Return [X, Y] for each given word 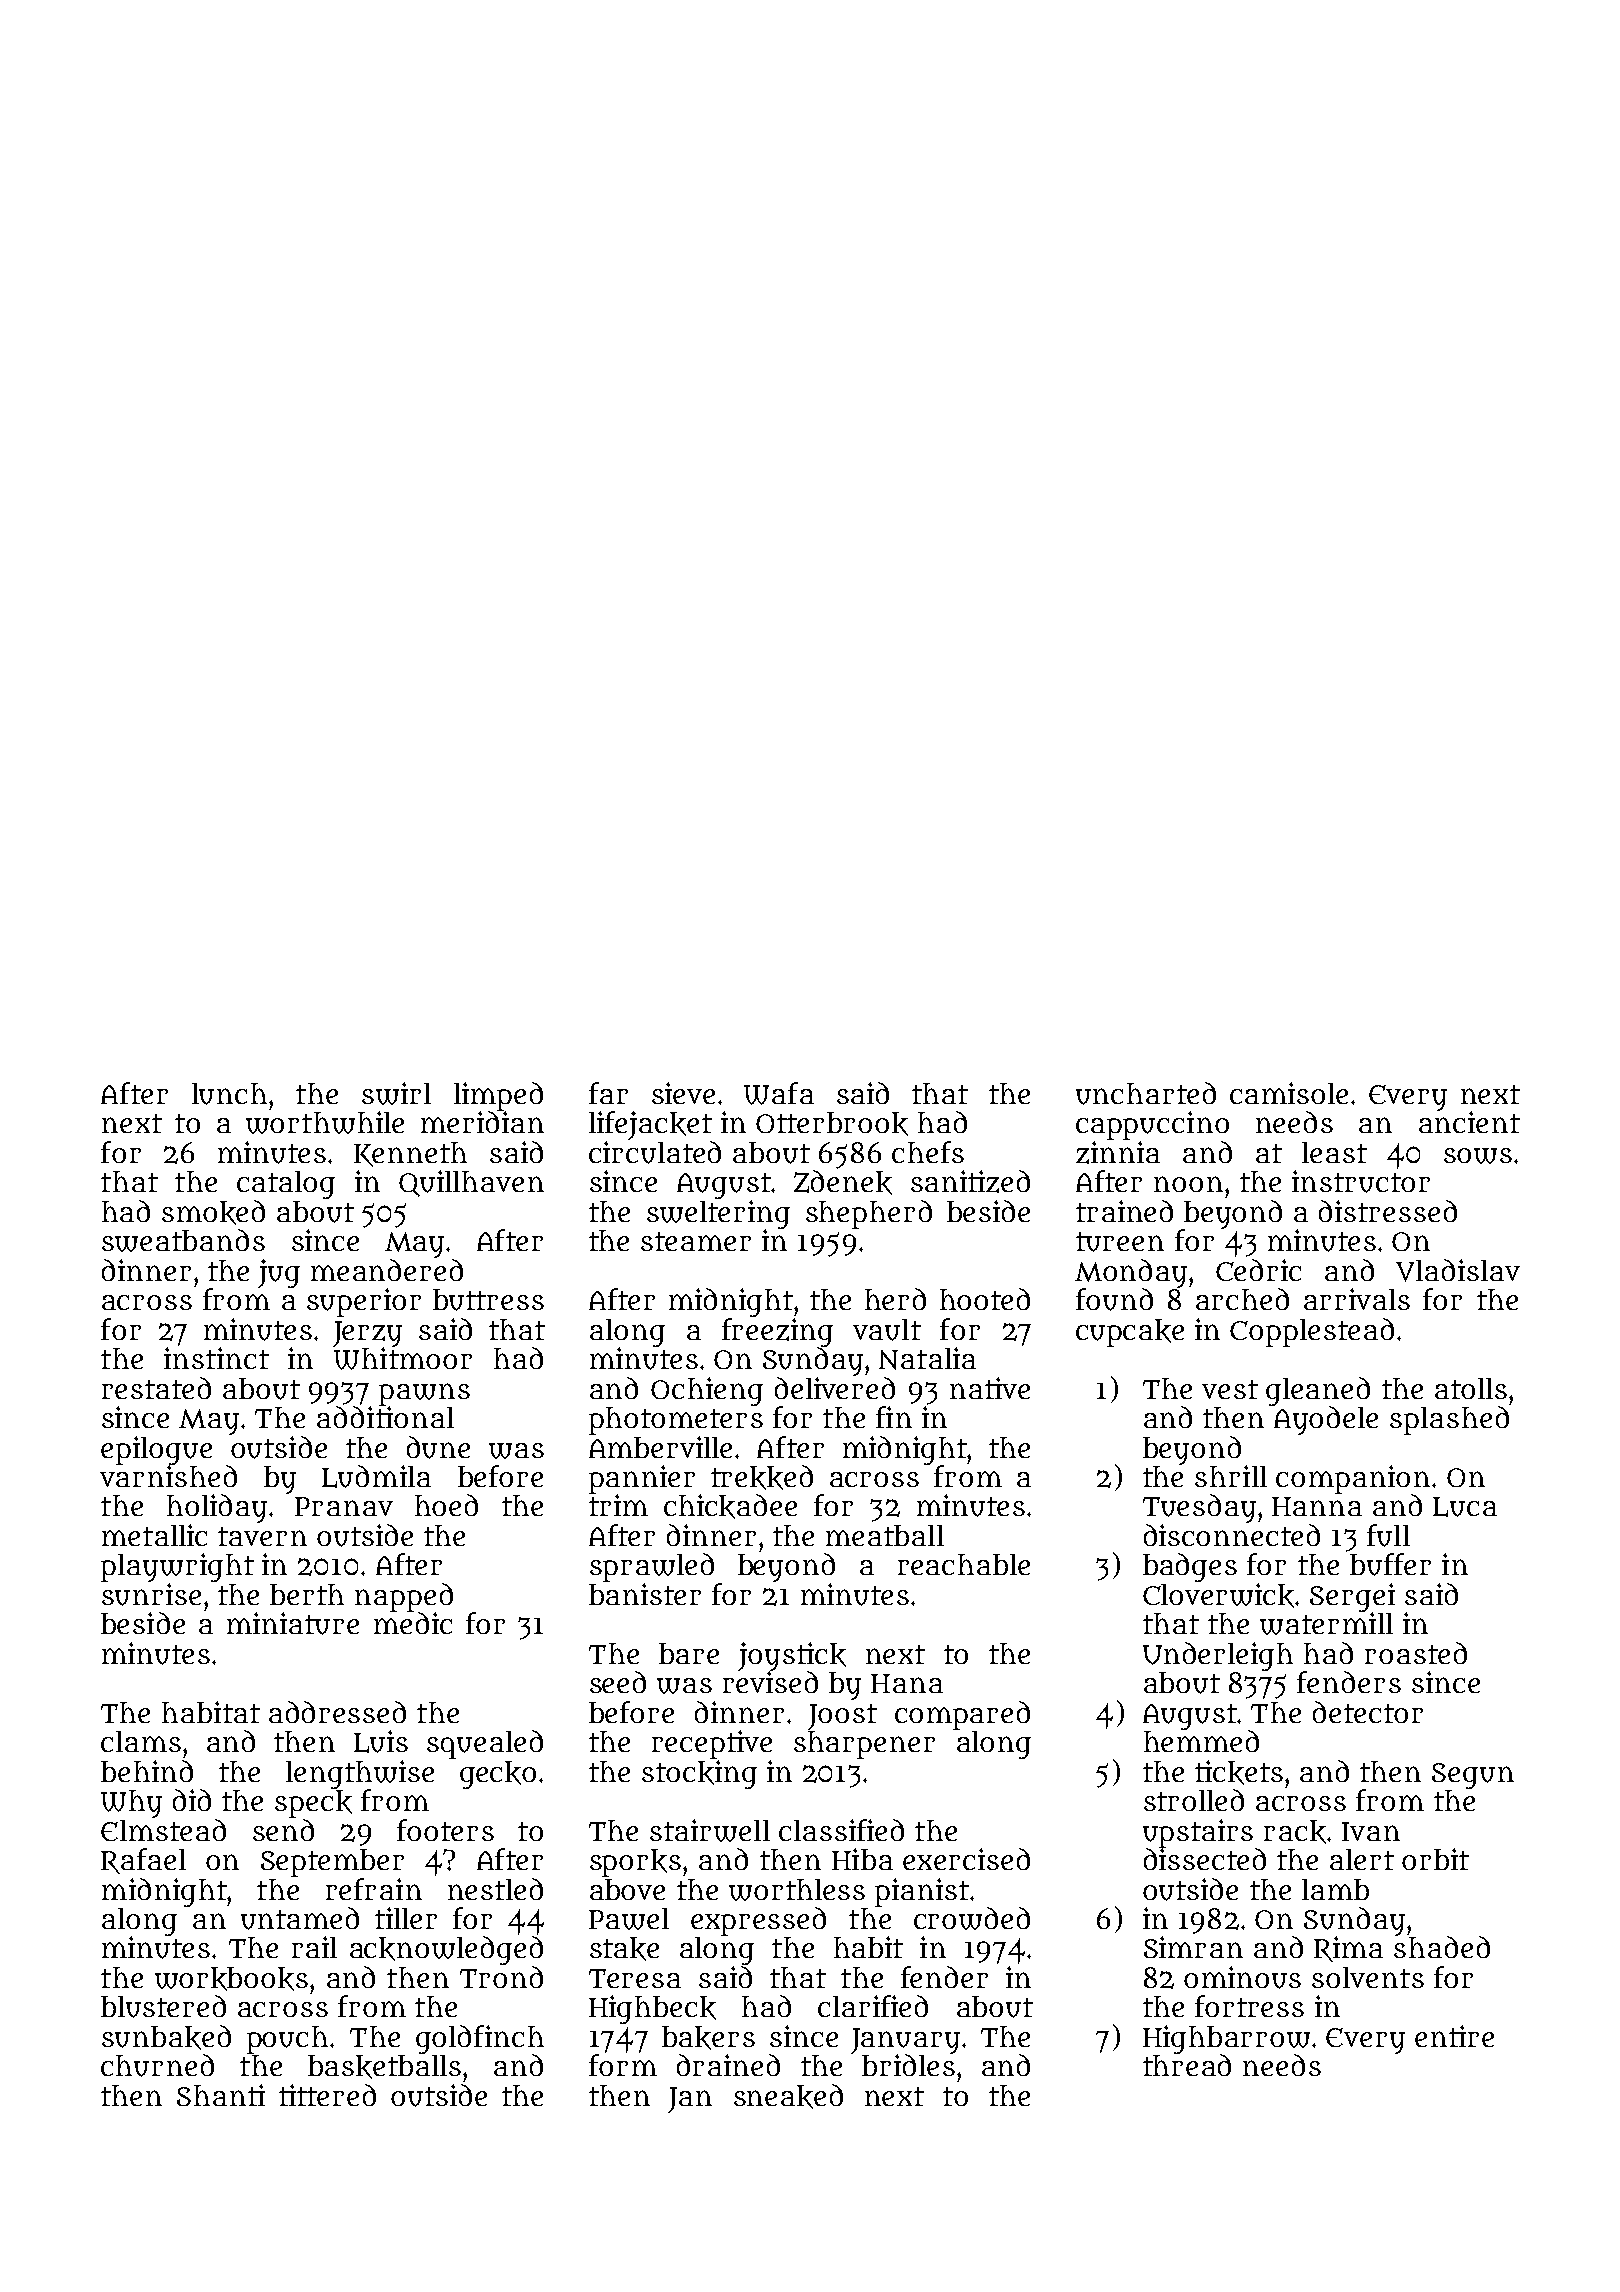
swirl [396, 1093]
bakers [708, 2038]
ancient [1469, 1122]
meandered [387, 1270]
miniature [293, 1623]
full [1388, 1535]
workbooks [231, 1979]
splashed [1449, 1420]
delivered [835, 1388]
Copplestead [1312, 1332]
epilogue [156, 1450]
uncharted [1146, 1093]
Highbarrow [1226, 2039]
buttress [488, 1300]
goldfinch [480, 2039]
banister [645, 1594]
